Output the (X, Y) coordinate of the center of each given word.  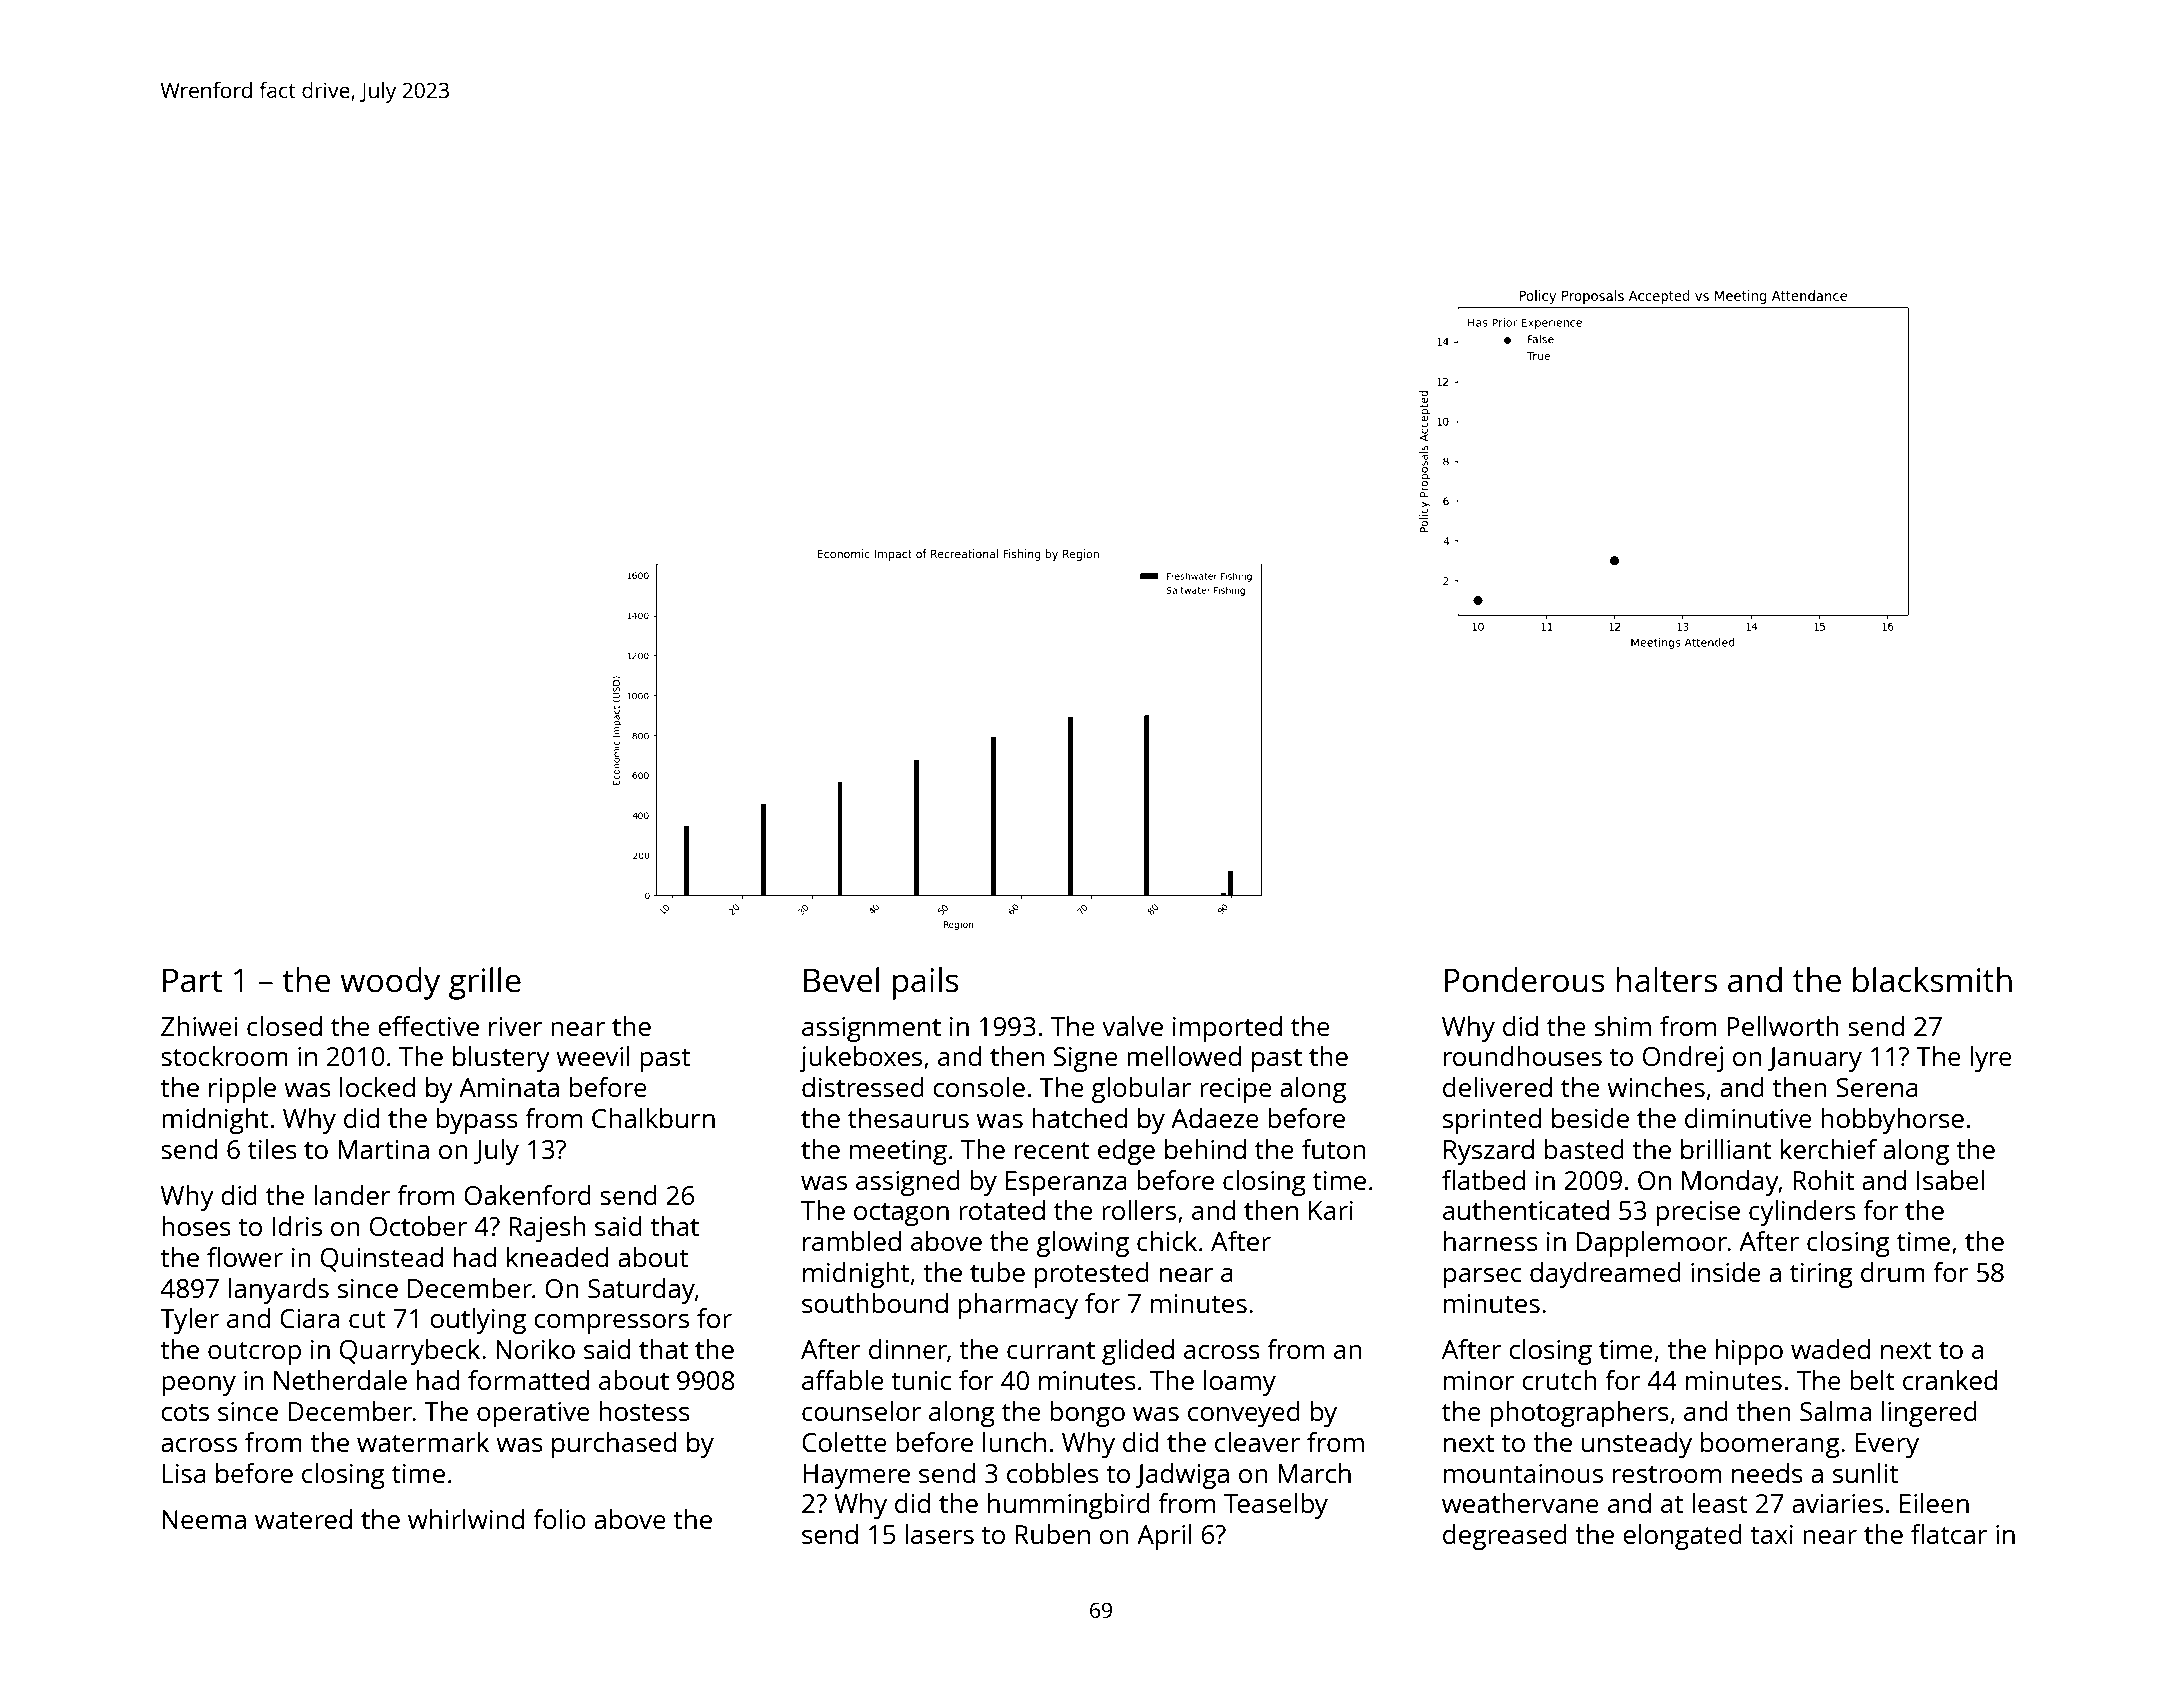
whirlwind (466, 1519)
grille (485, 983)
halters (1666, 980)
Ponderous (1524, 980)
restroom (1667, 1474)
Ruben (1052, 1534)
